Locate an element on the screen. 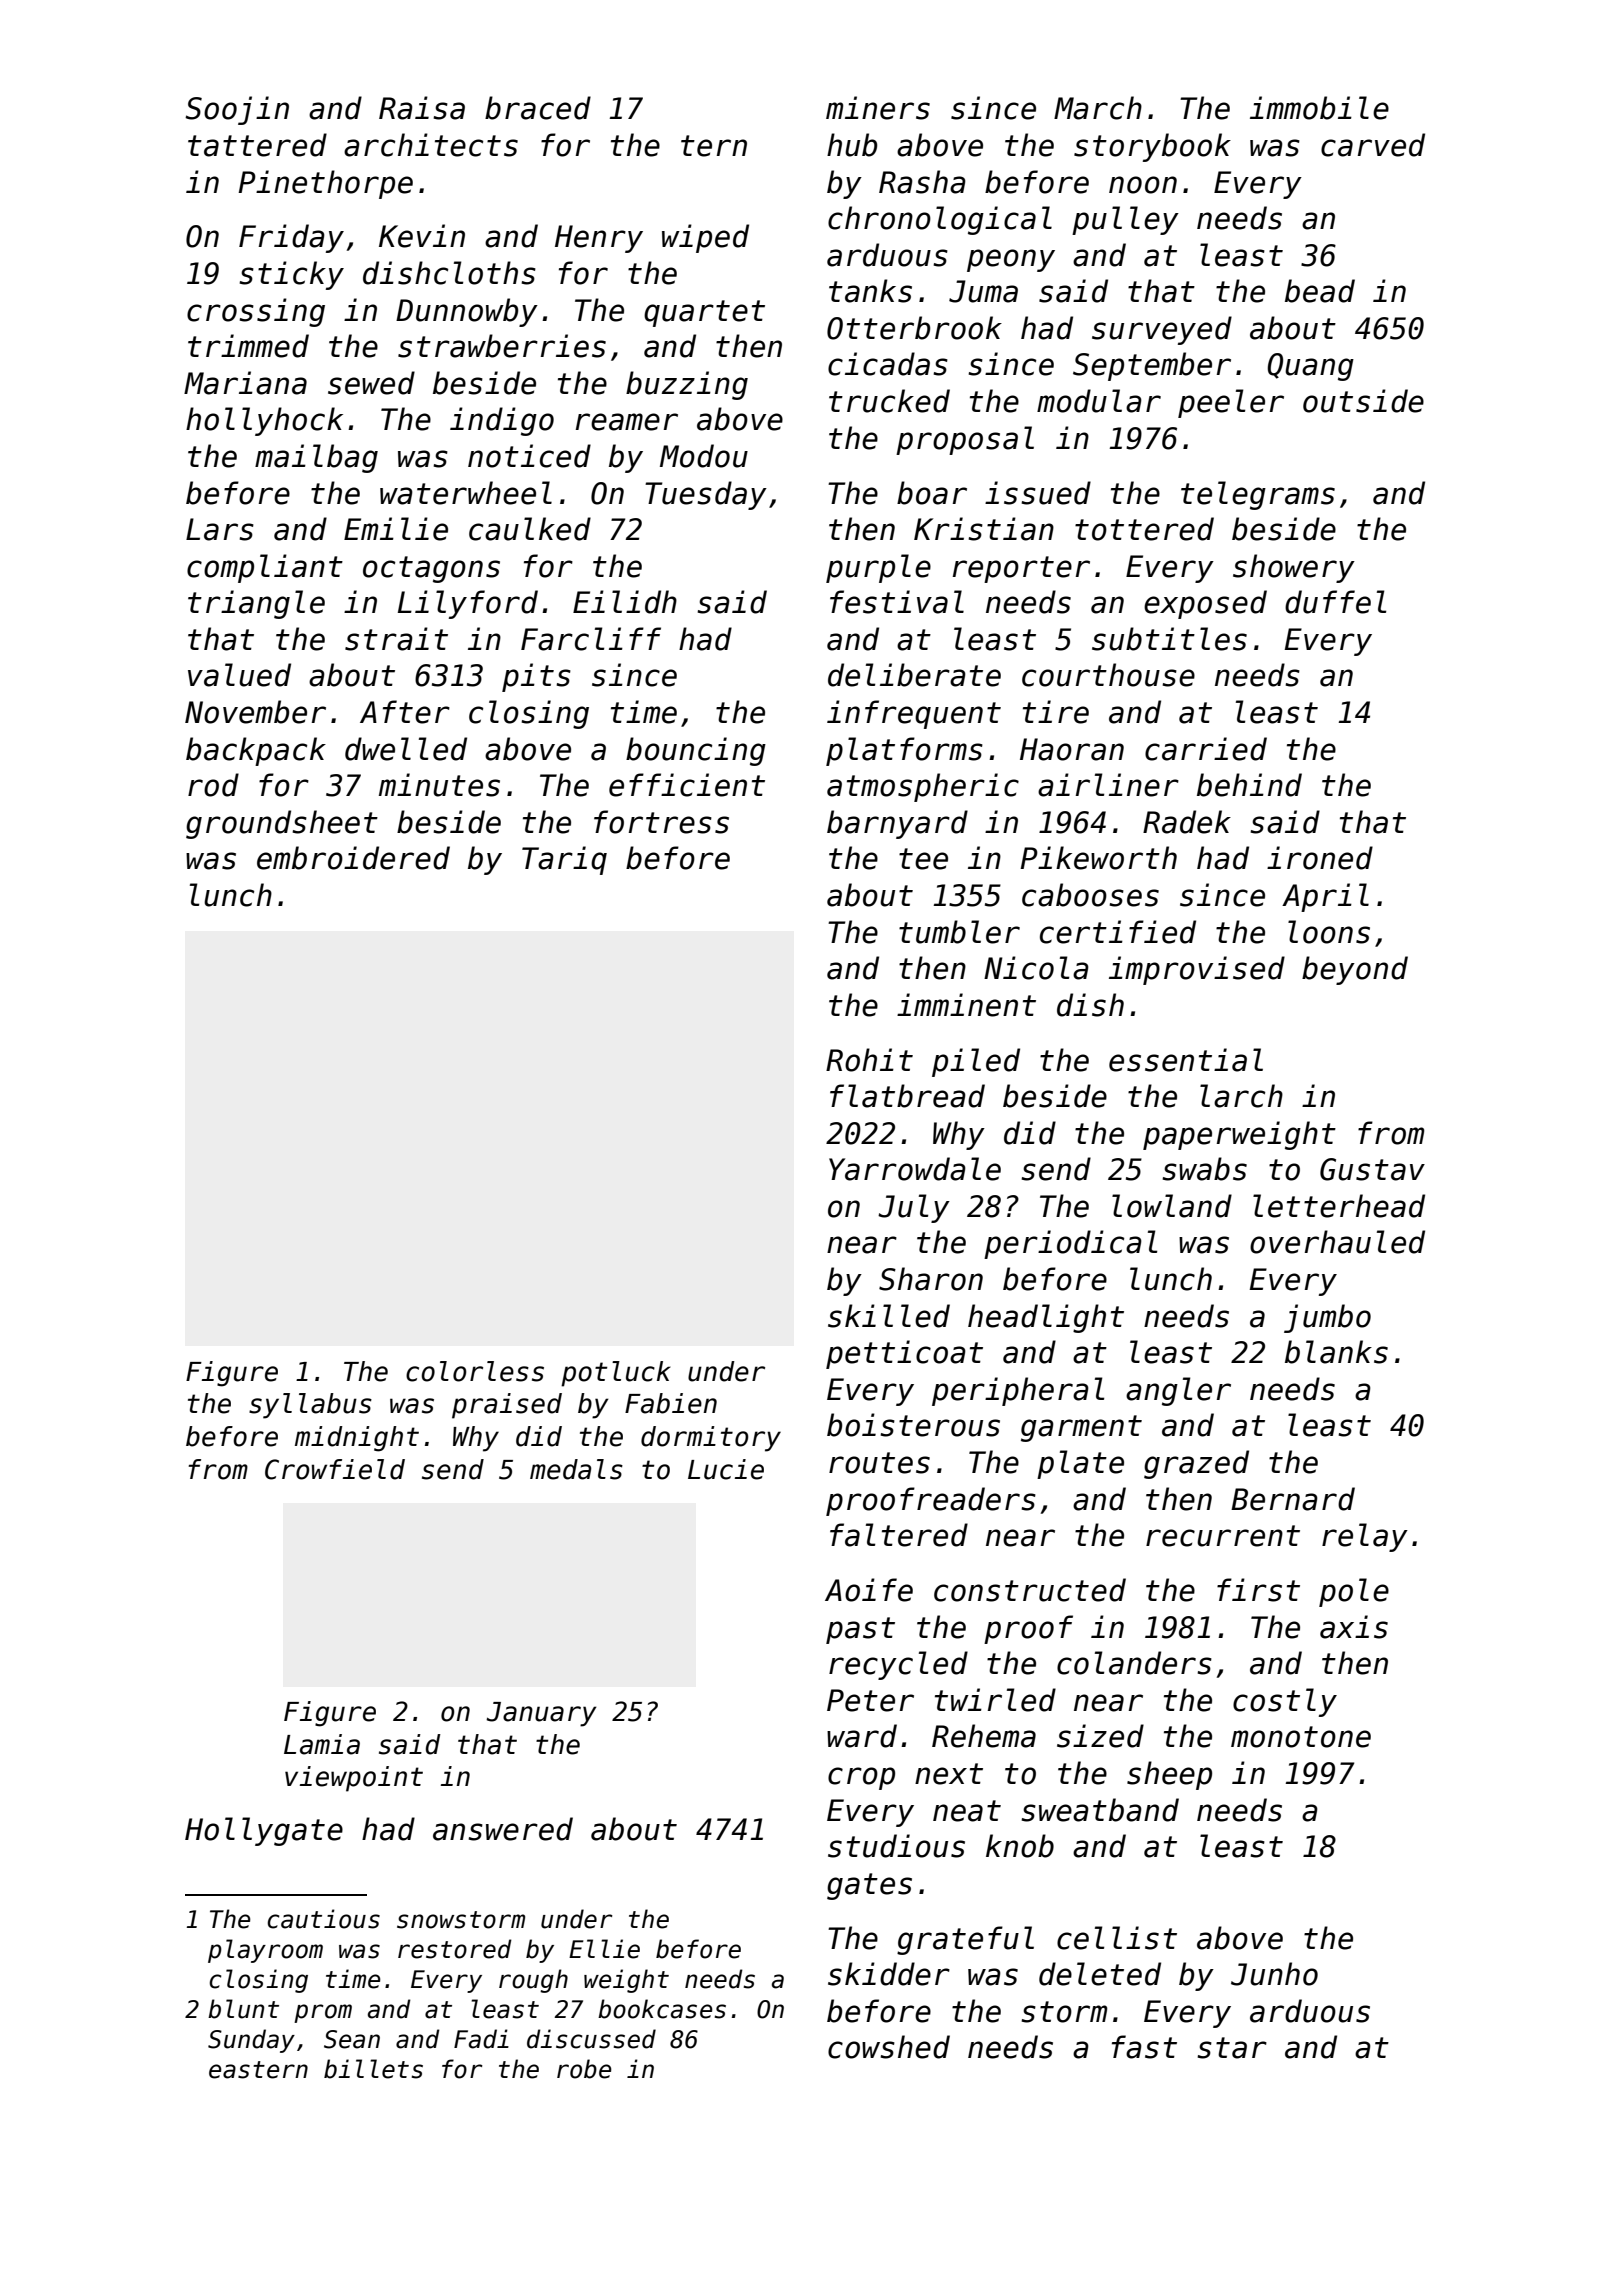 The height and width of the screenshot is (2292, 1620). Sunday is located at coordinates (251, 2041).
